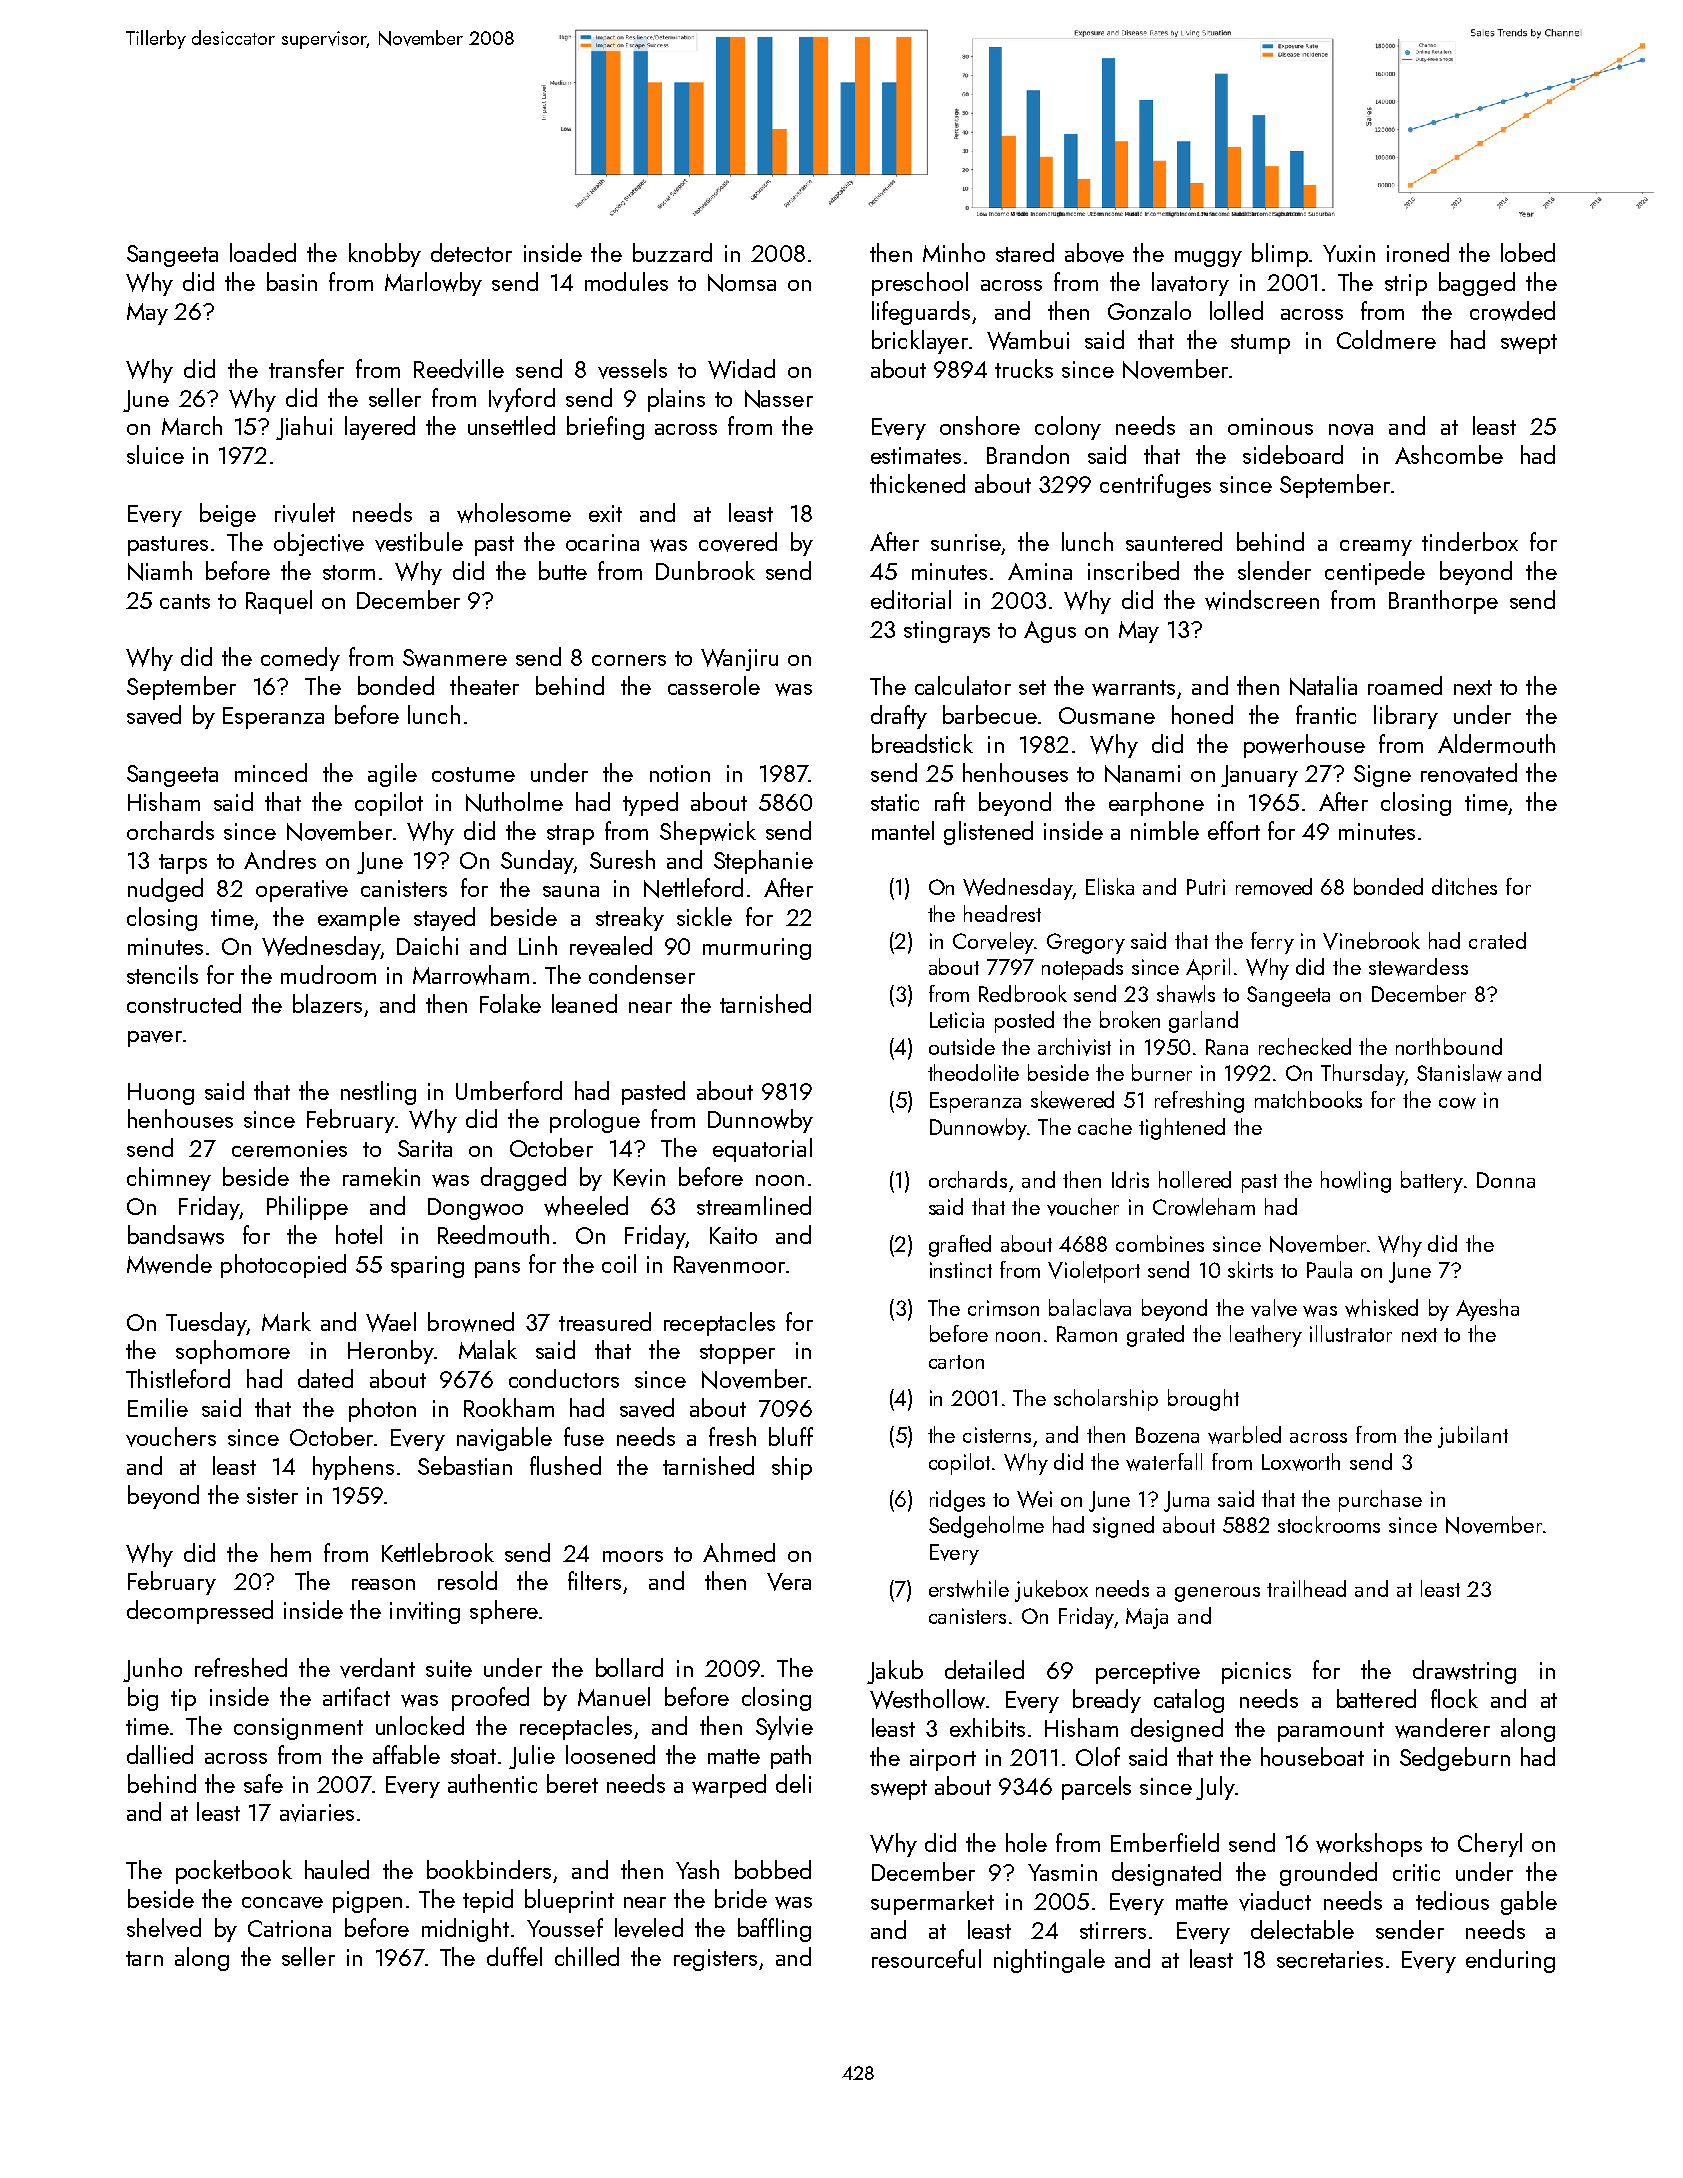 Image resolution: width=1683 pixels, height=2178 pixels. What do you see at coordinates (164, 1928) in the screenshot?
I see `shelved` at bounding box center [164, 1928].
